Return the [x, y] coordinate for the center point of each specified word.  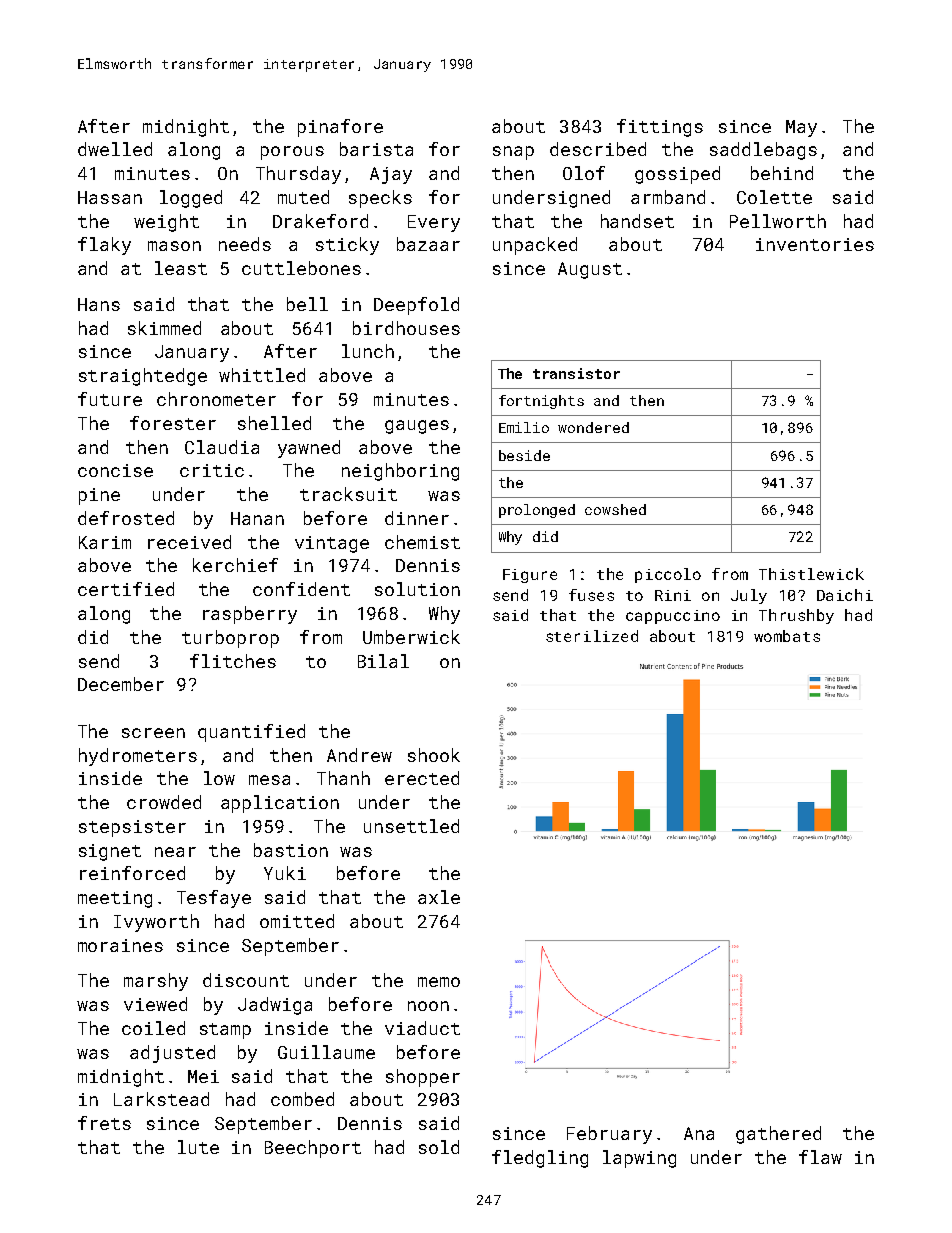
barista [376, 149]
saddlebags [763, 151]
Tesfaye [214, 899]
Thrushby [796, 616]
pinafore [340, 128]
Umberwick [411, 637]
